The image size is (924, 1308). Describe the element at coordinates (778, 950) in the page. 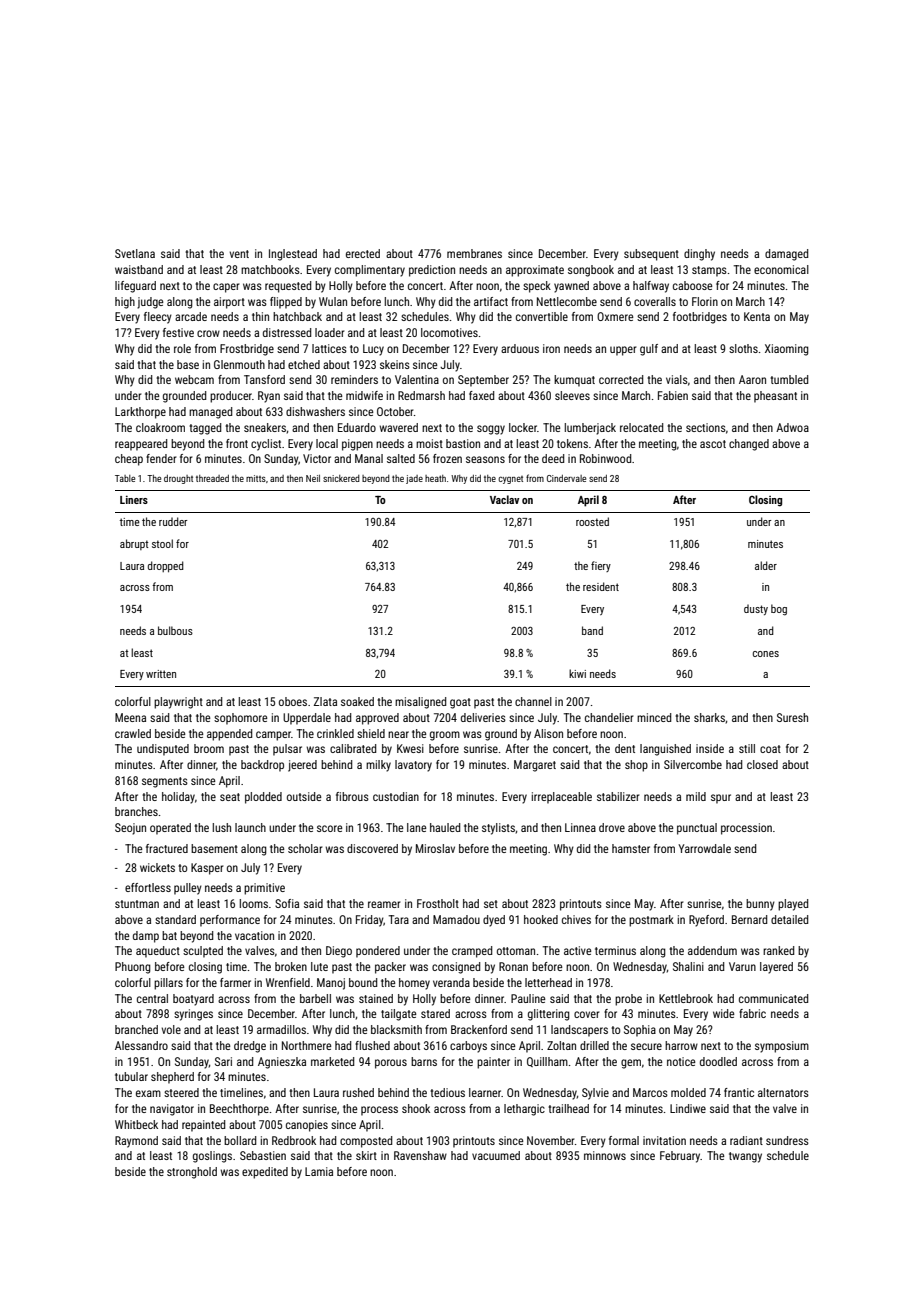

I see `ranked` at that location.
